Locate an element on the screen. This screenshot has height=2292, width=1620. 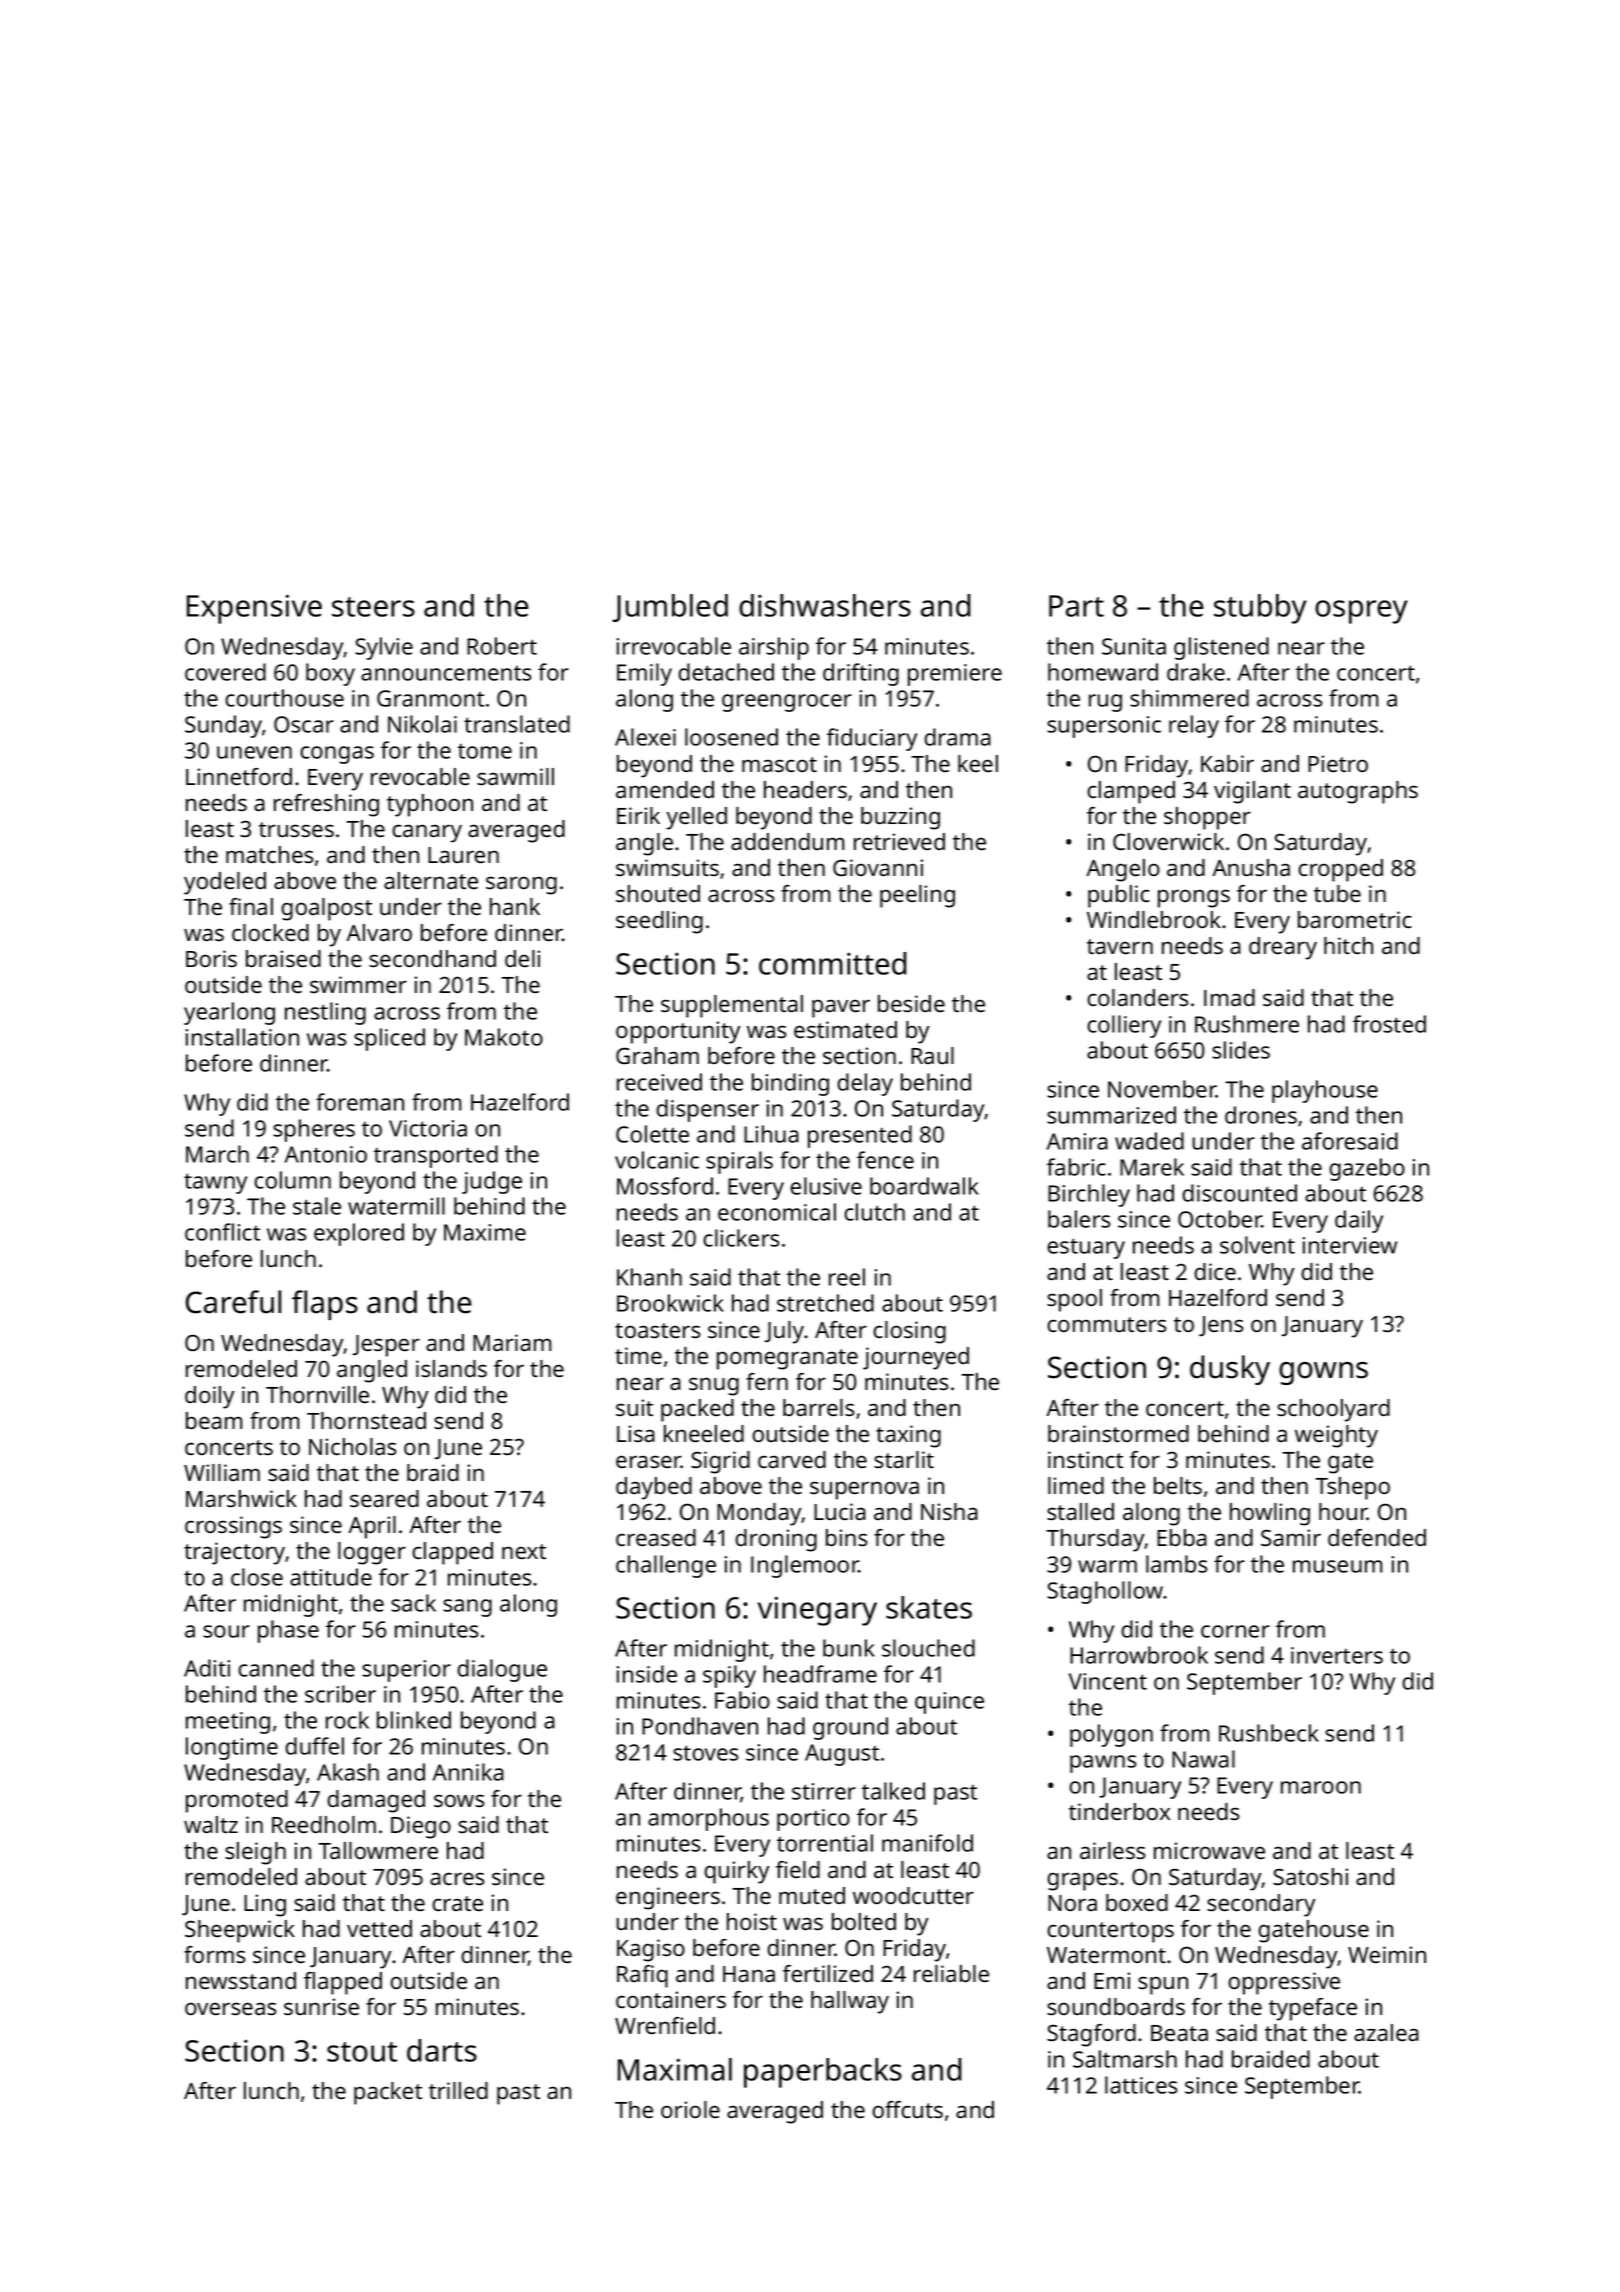
Angelo is located at coordinates (1123, 870).
